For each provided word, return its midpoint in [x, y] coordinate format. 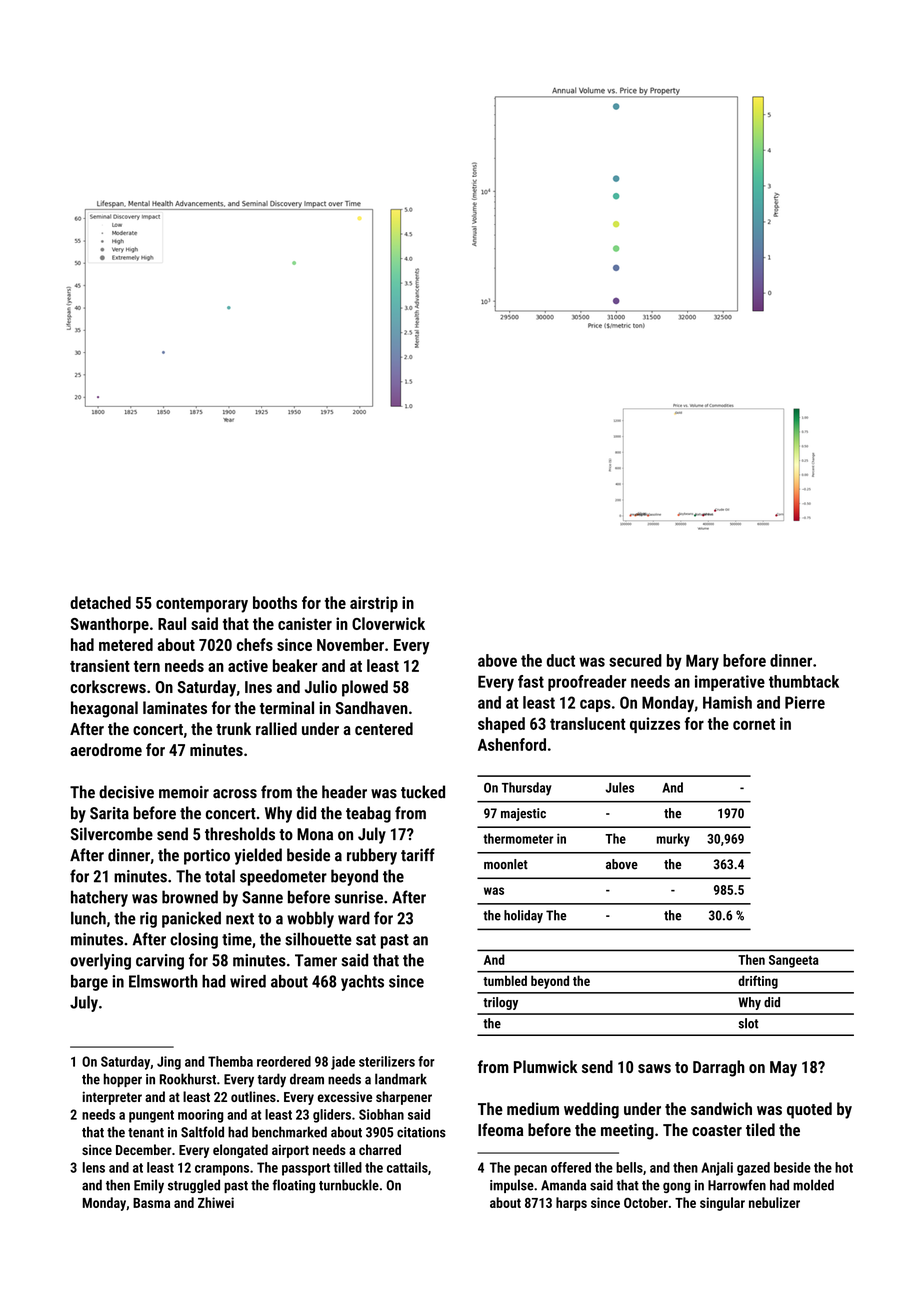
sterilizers [387, 1061]
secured [635, 660]
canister [305, 623]
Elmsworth [163, 981]
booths [275, 602]
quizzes [655, 725]
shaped [501, 725]
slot [748, 1023]
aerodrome [106, 749]
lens [94, 1167]
